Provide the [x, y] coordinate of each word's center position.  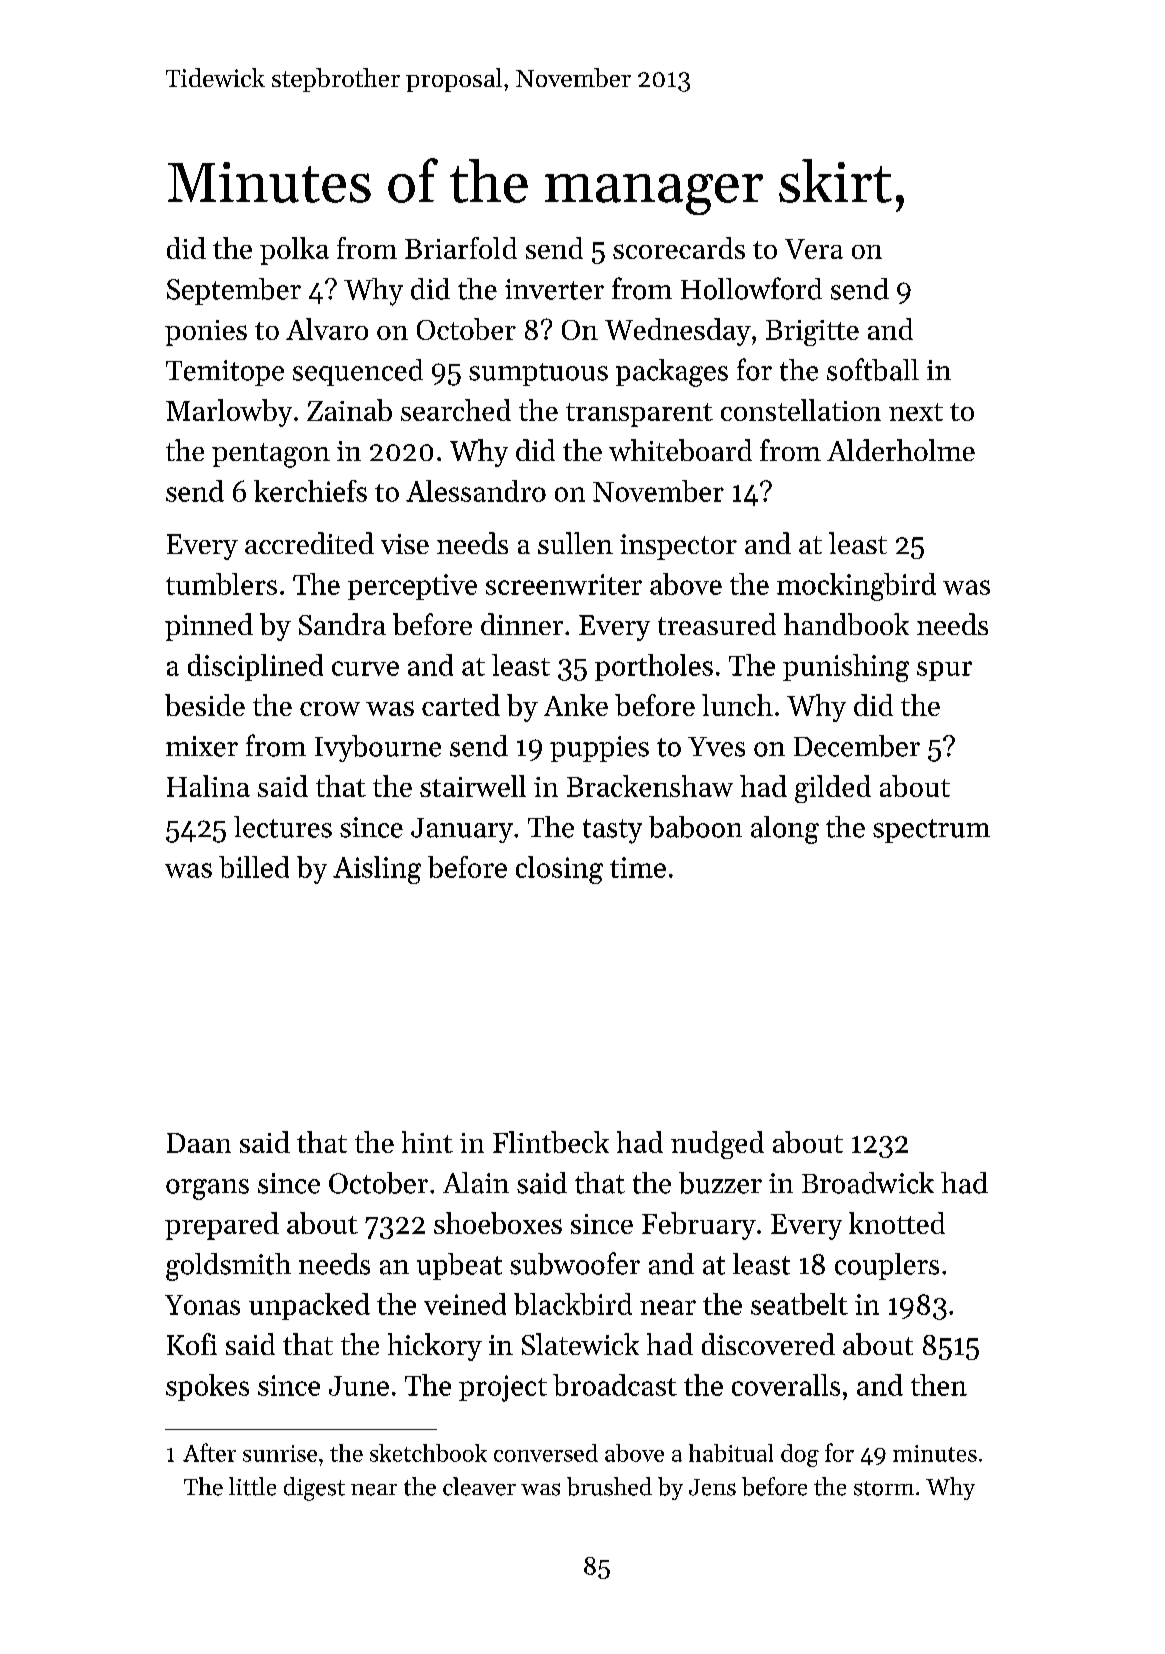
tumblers [221, 584]
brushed [609, 1486]
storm [884, 1488]
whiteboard [680, 450]
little [252, 1486]
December [857, 746]
